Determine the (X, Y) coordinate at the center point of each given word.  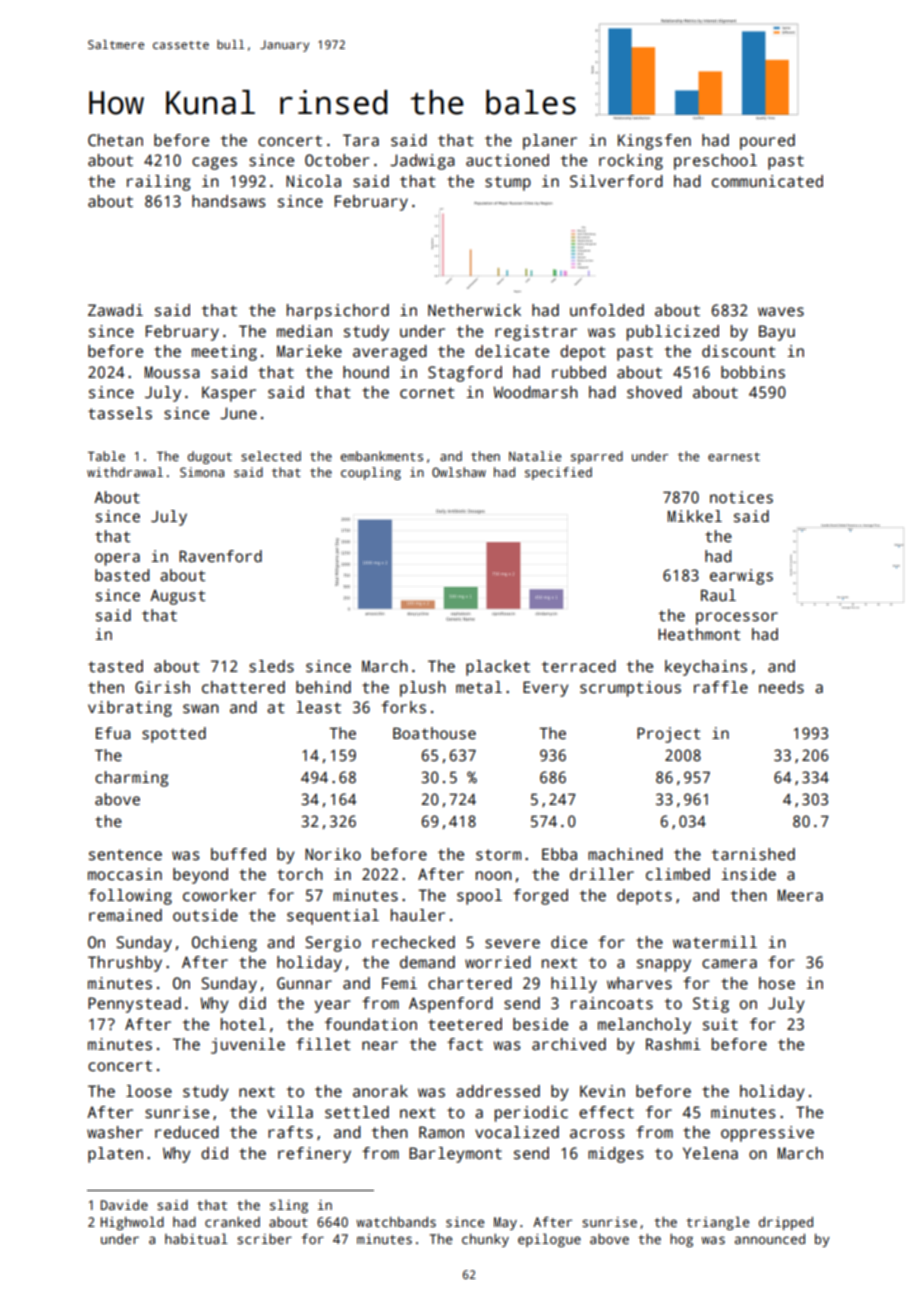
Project (668, 735)
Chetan (115, 140)
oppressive (767, 1134)
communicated (767, 181)
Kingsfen (654, 142)
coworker (219, 895)
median (304, 331)
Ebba (559, 854)
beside (540, 1024)
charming (131, 779)
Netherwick (474, 310)
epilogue (549, 1240)
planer (550, 142)
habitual (196, 1238)
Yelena (710, 1153)
